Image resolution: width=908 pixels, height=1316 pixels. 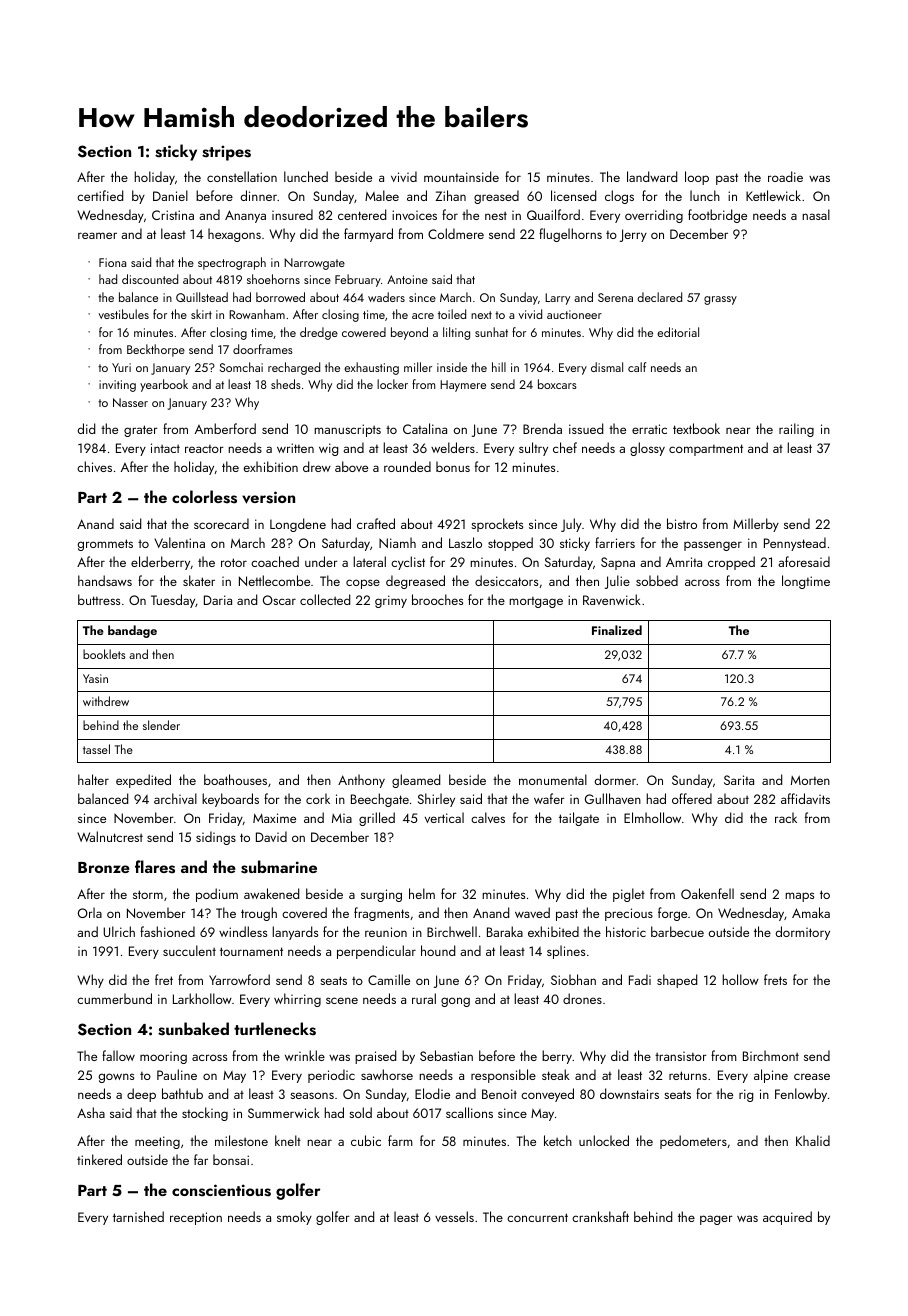 I want to click on crafted, so click(x=376, y=523).
